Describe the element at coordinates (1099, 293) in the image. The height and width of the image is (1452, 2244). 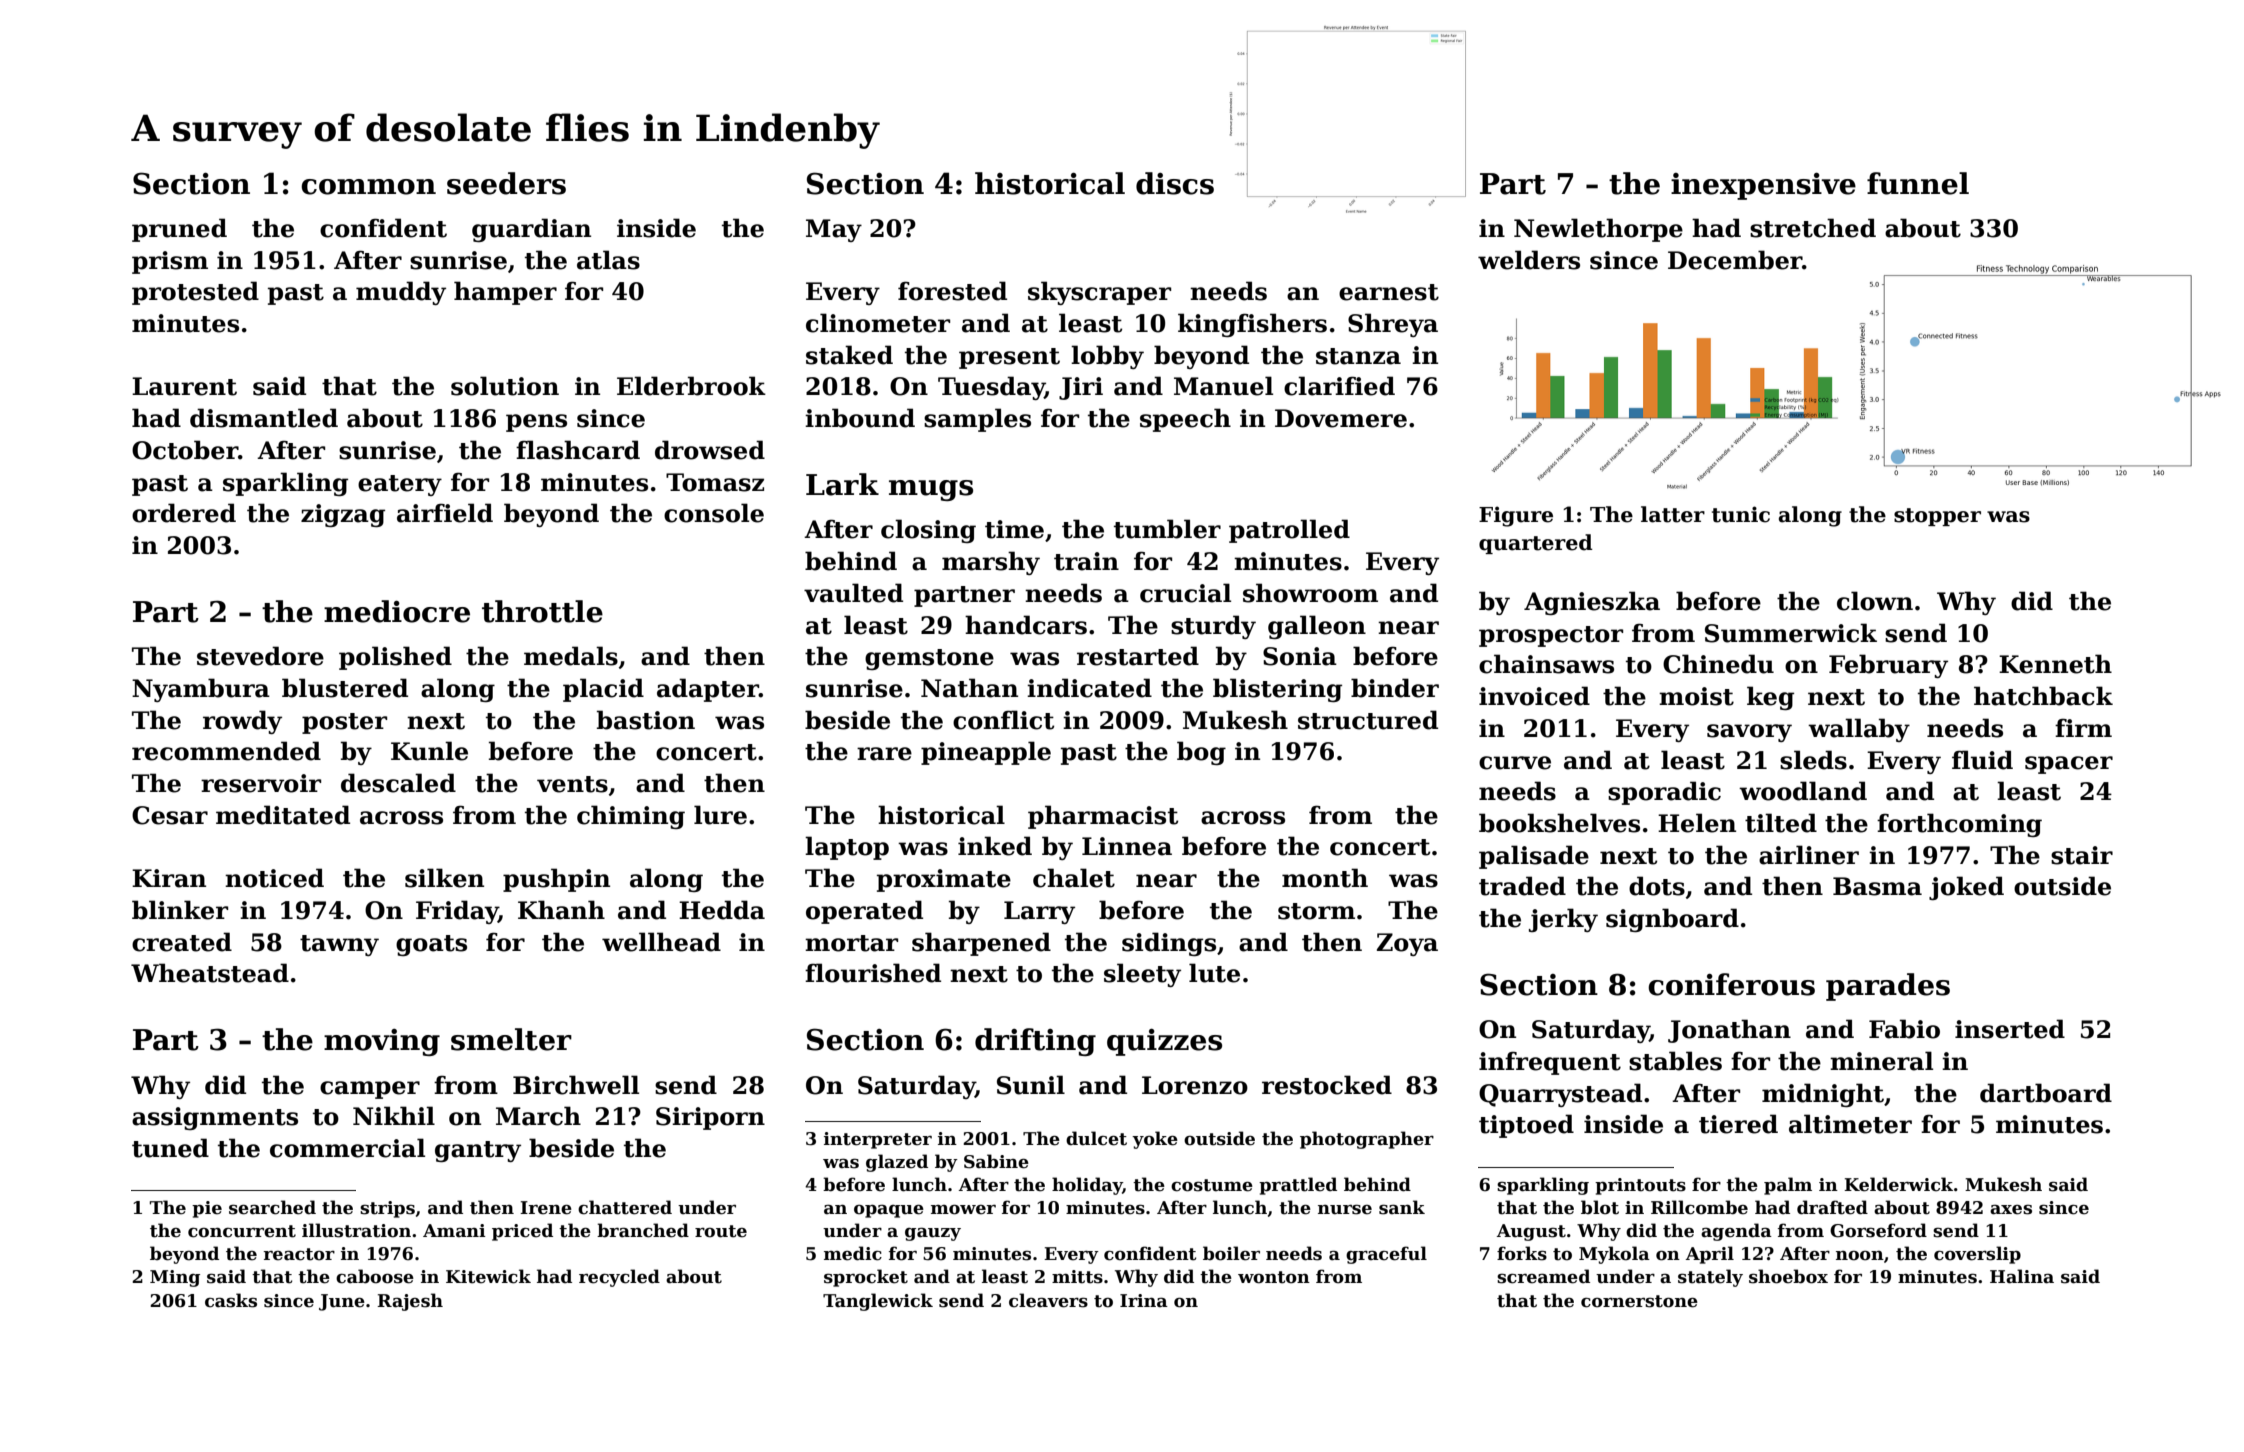
I see `skyscraper` at that location.
